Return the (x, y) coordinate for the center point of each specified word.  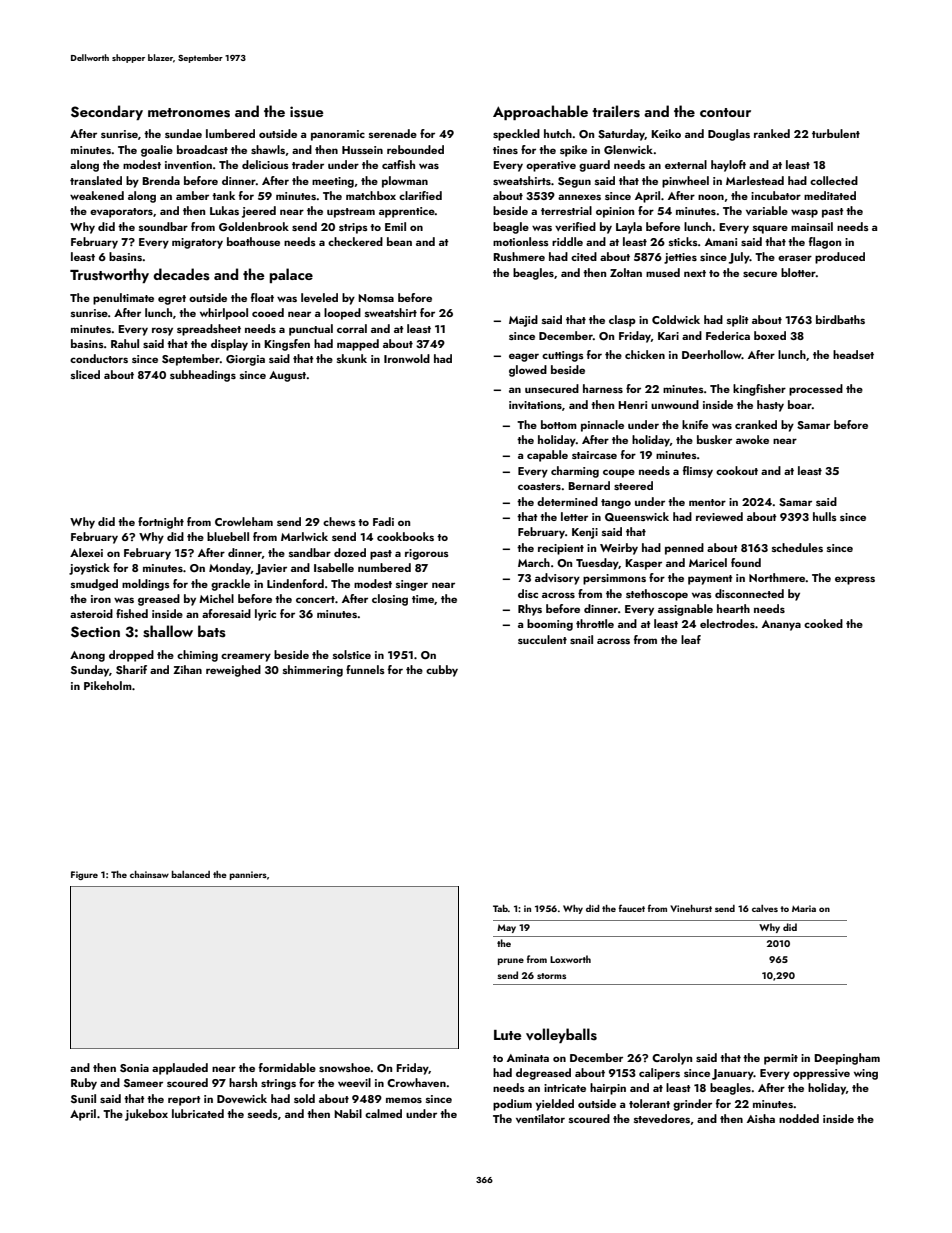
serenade (393, 133)
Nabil (348, 1113)
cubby (442, 671)
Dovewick (242, 1098)
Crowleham (244, 521)
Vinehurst (691, 908)
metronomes (189, 113)
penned (684, 549)
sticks (683, 241)
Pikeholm (108, 685)
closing (390, 600)
